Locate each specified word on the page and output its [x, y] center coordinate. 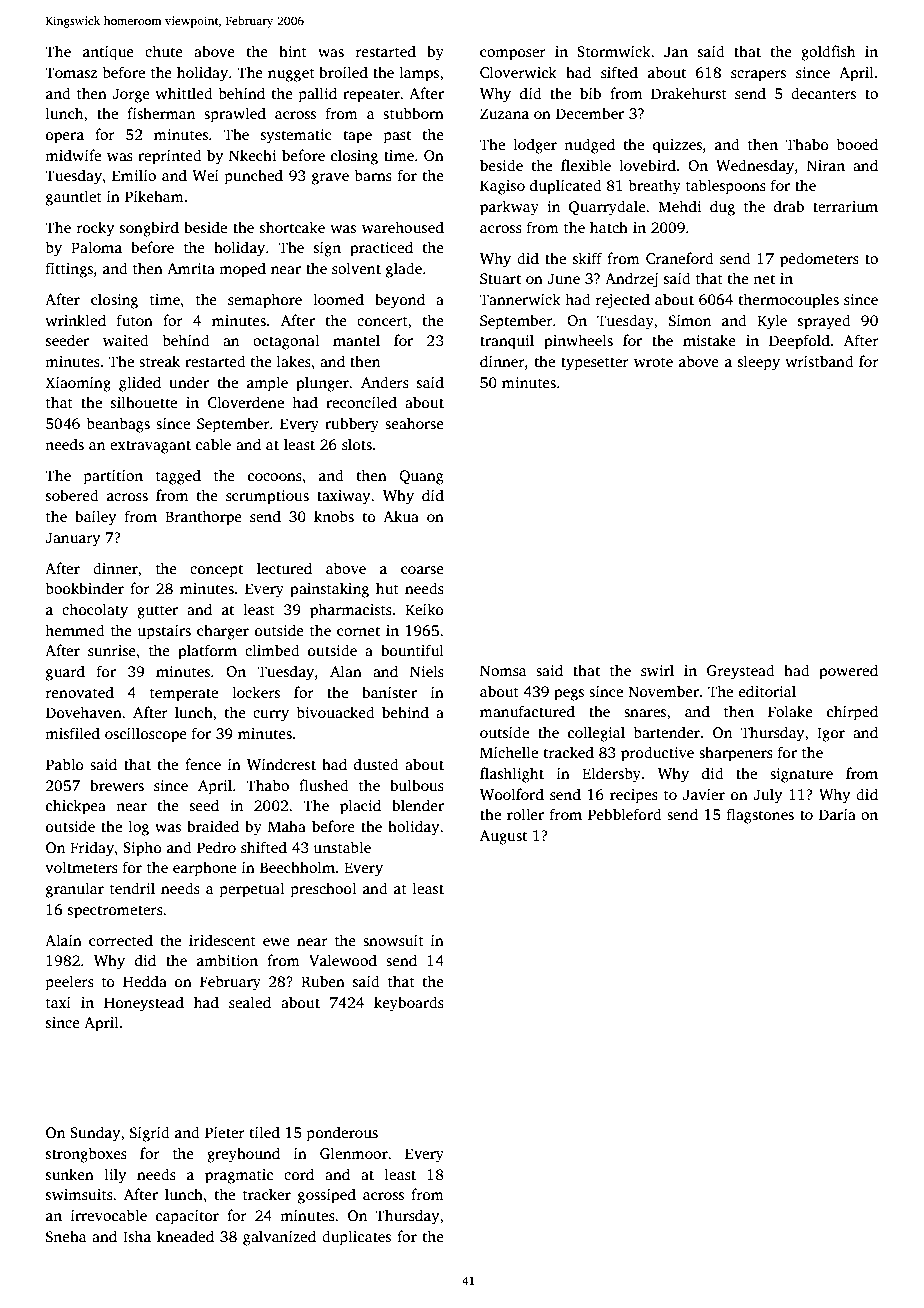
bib [590, 93]
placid [360, 807]
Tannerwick [520, 299]
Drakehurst [689, 93]
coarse [422, 570]
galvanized [279, 1238]
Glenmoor [354, 1153]
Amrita [191, 268]
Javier [704, 794]
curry [271, 716]
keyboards [409, 1004]
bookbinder [84, 588]
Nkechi [252, 155]
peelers [70, 983]
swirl [657, 670]
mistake [709, 340]
